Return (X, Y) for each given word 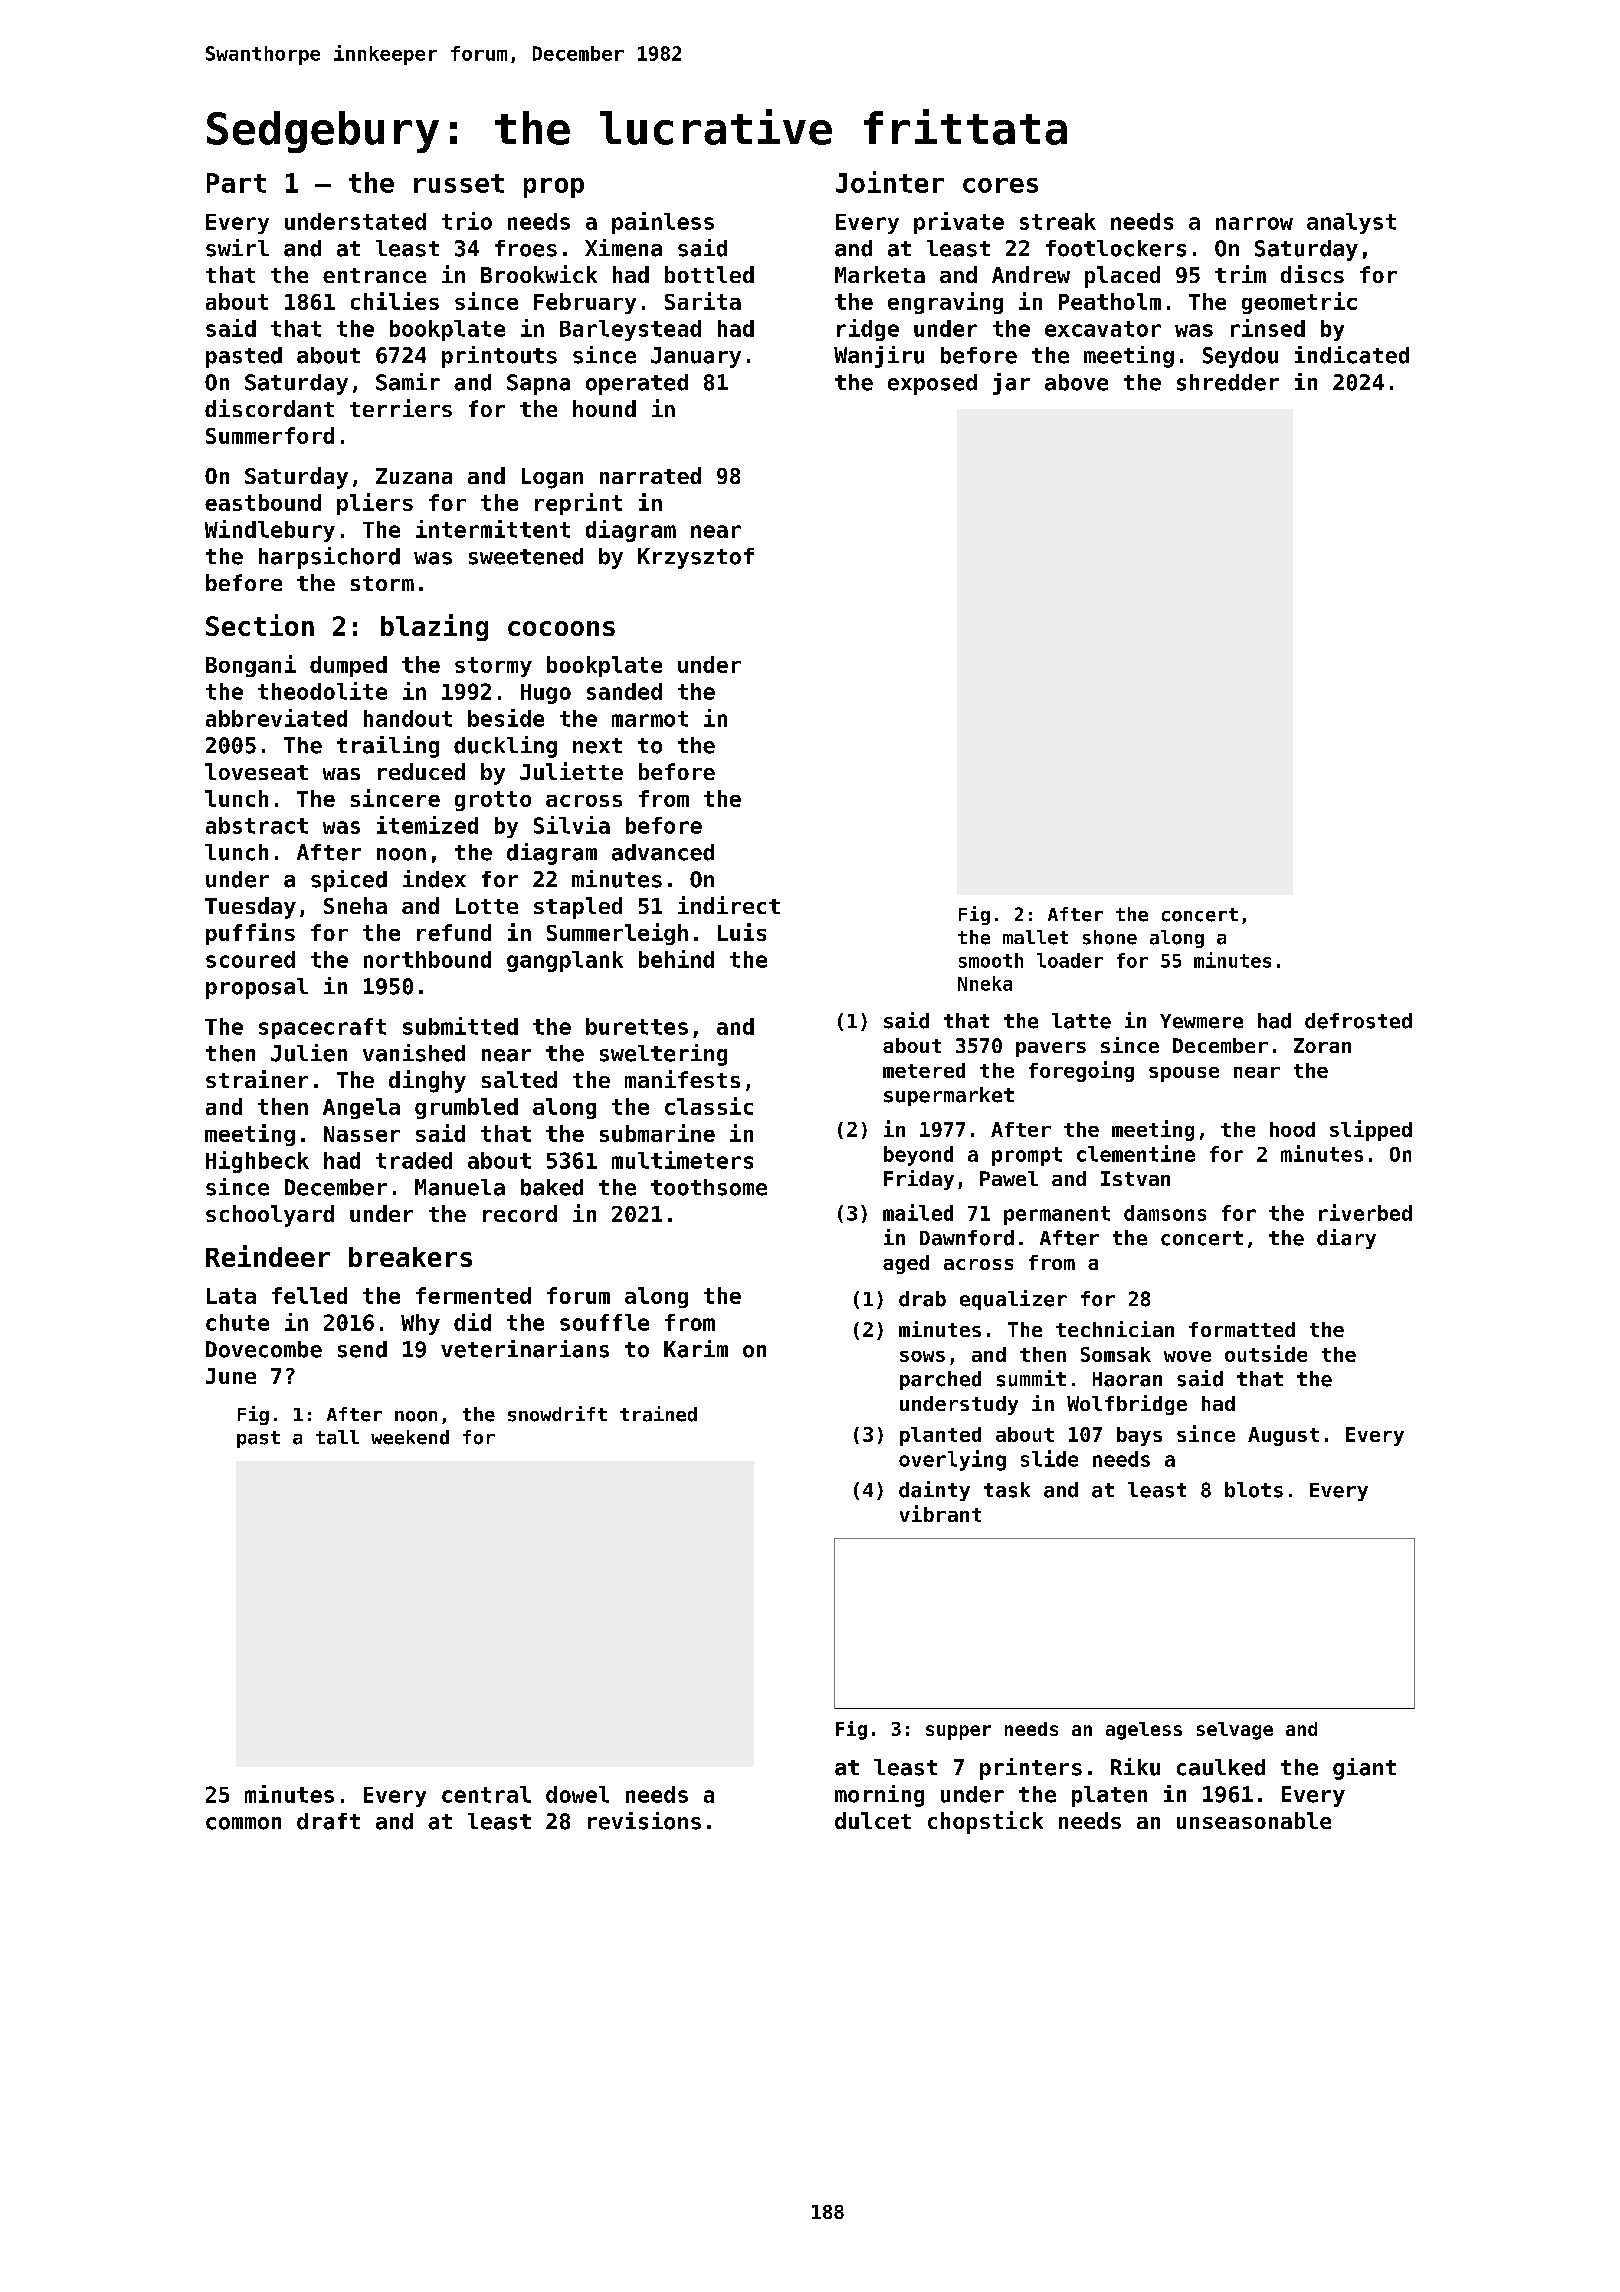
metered (924, 1070)
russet (459, 183)
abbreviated (276, 718)
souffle (604, 1322)
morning (879, 1796)
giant (1364, 1769)
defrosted (1358, 1021)
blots (1254, 1490)
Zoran (1322, 1045)
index (434, 879)
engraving (945, 303)
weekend (410, 1437)
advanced (663, 852)
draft (328, 1821)
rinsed (1268, 328)
